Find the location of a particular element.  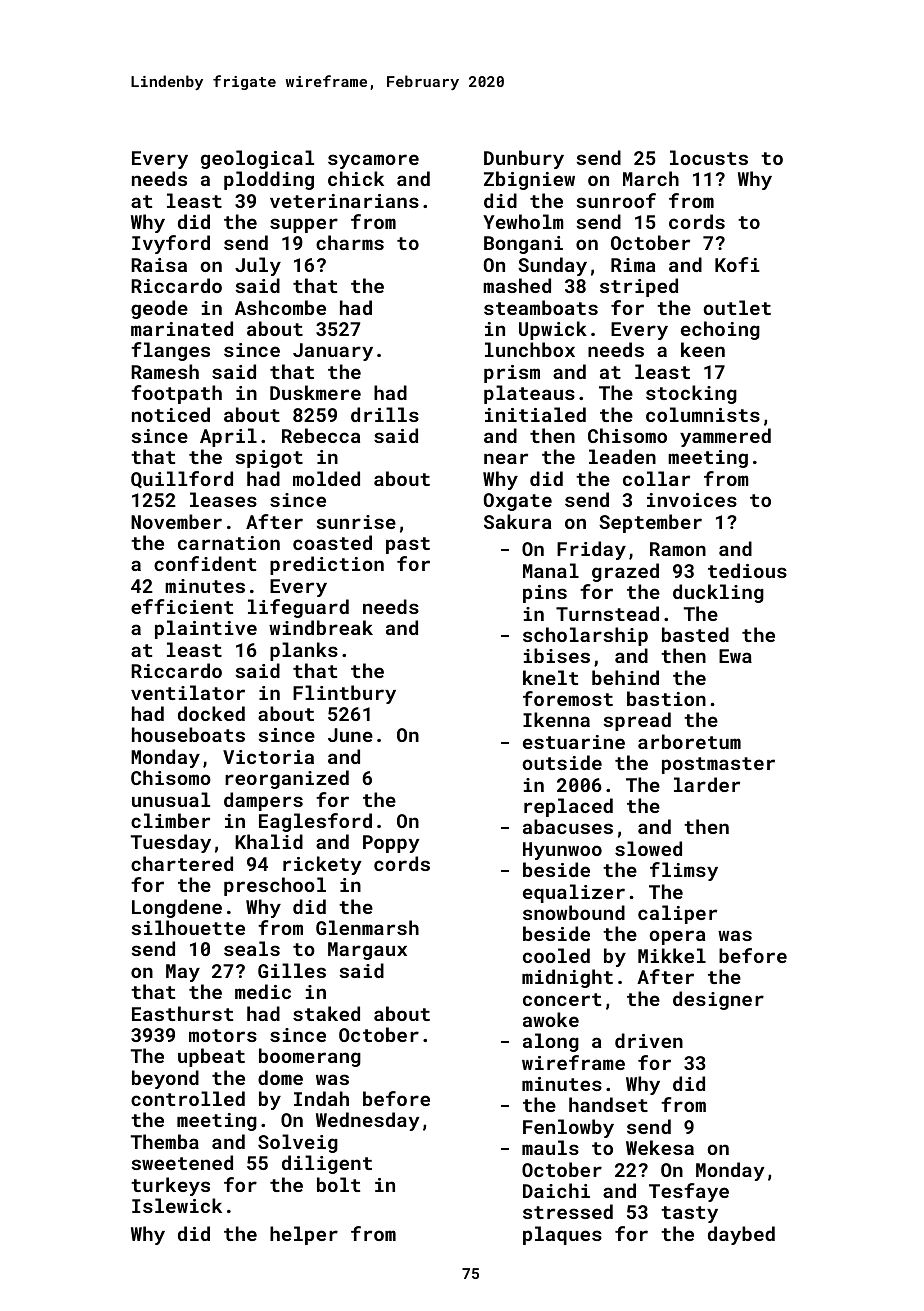

bastion is located at coordinates (666, 698).
